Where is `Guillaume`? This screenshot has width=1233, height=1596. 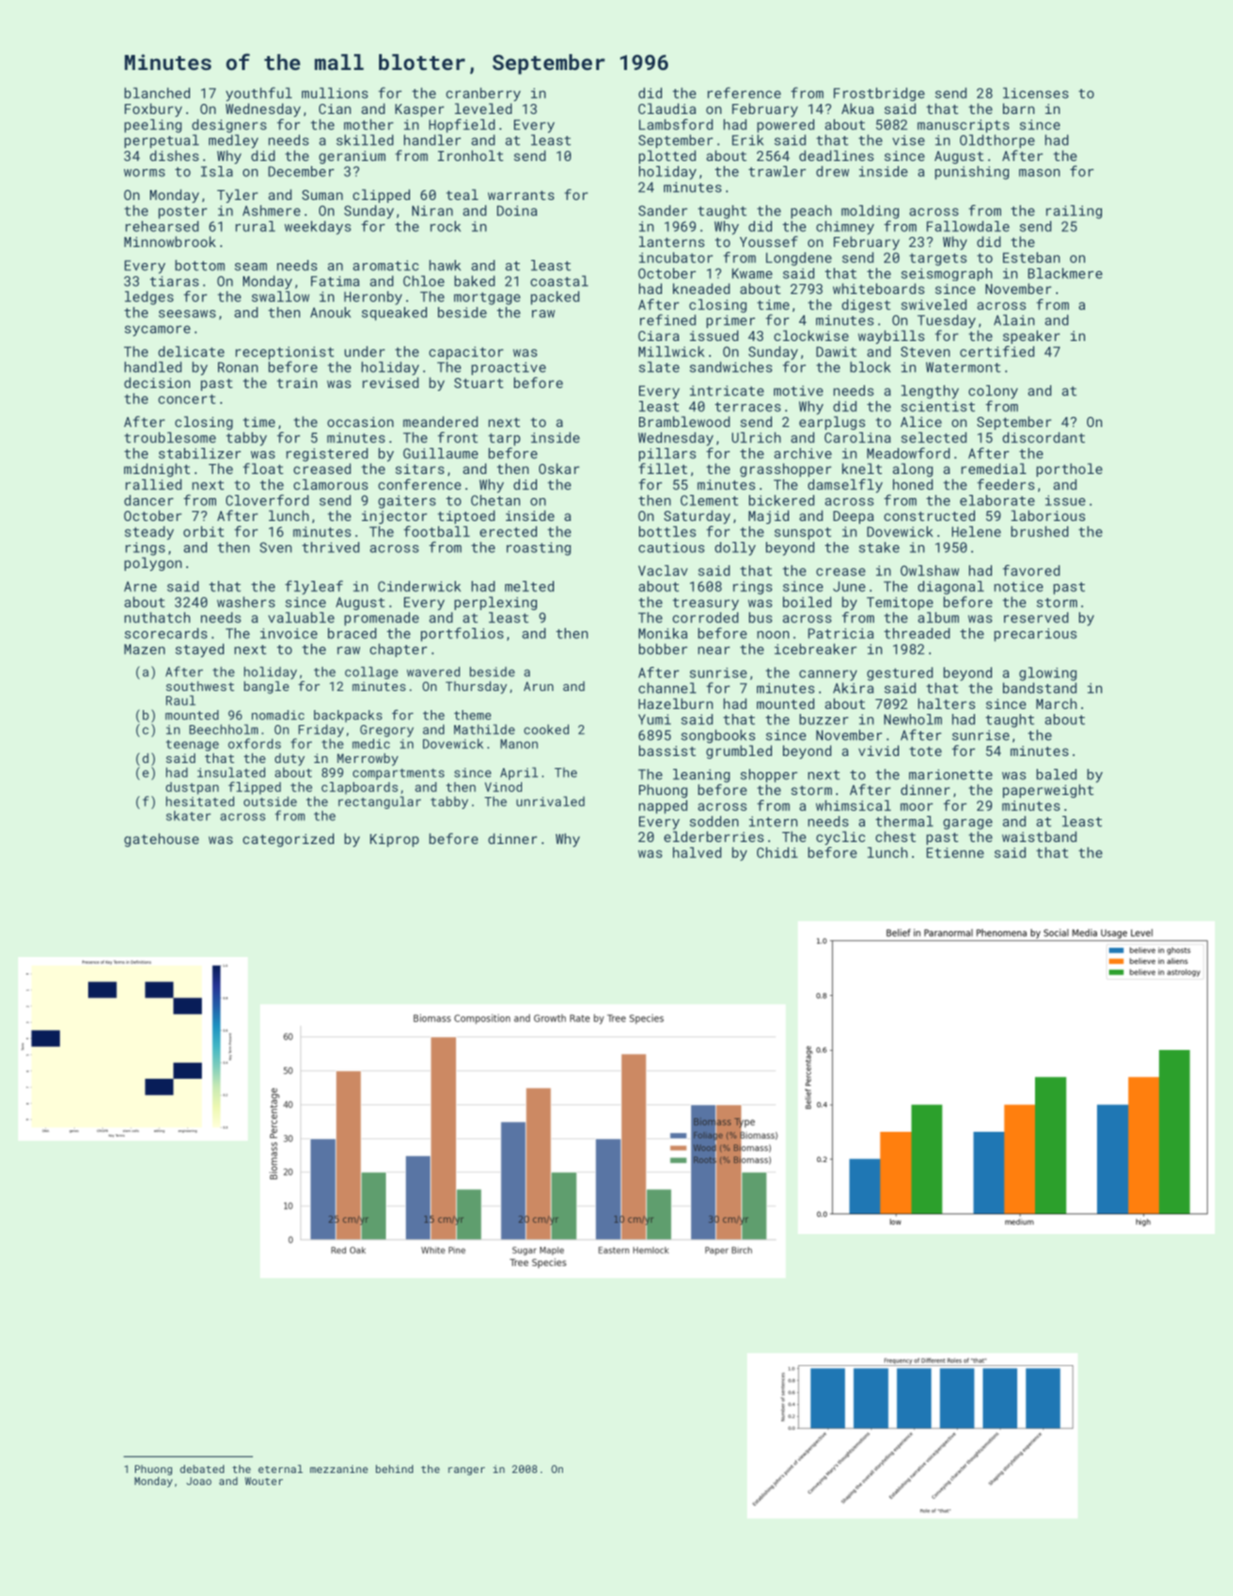 Guillaume is located at coordinates (440, 453).
